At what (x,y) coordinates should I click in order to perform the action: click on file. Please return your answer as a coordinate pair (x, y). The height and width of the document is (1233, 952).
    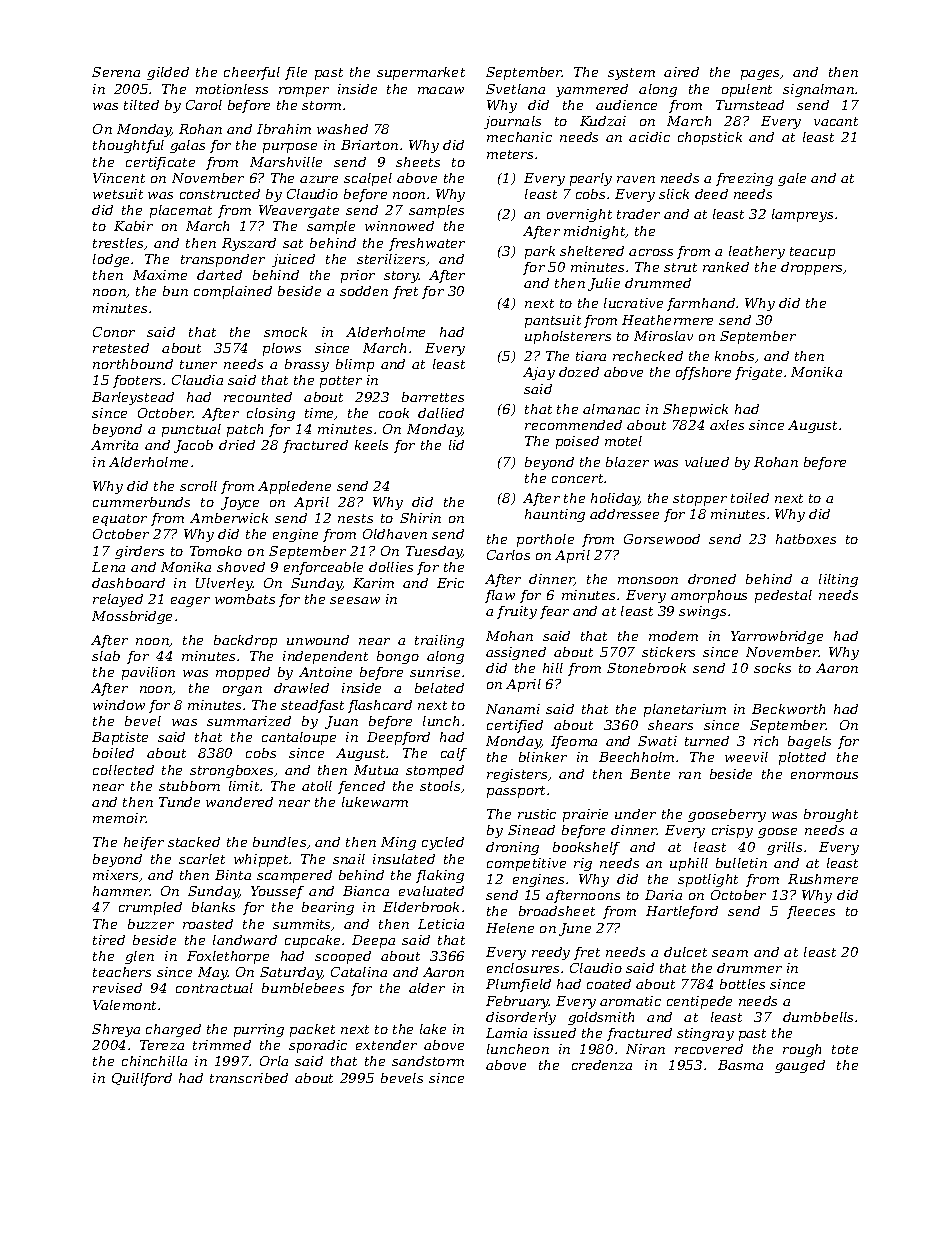
    Looking at the image, I should click on (296, 73).
